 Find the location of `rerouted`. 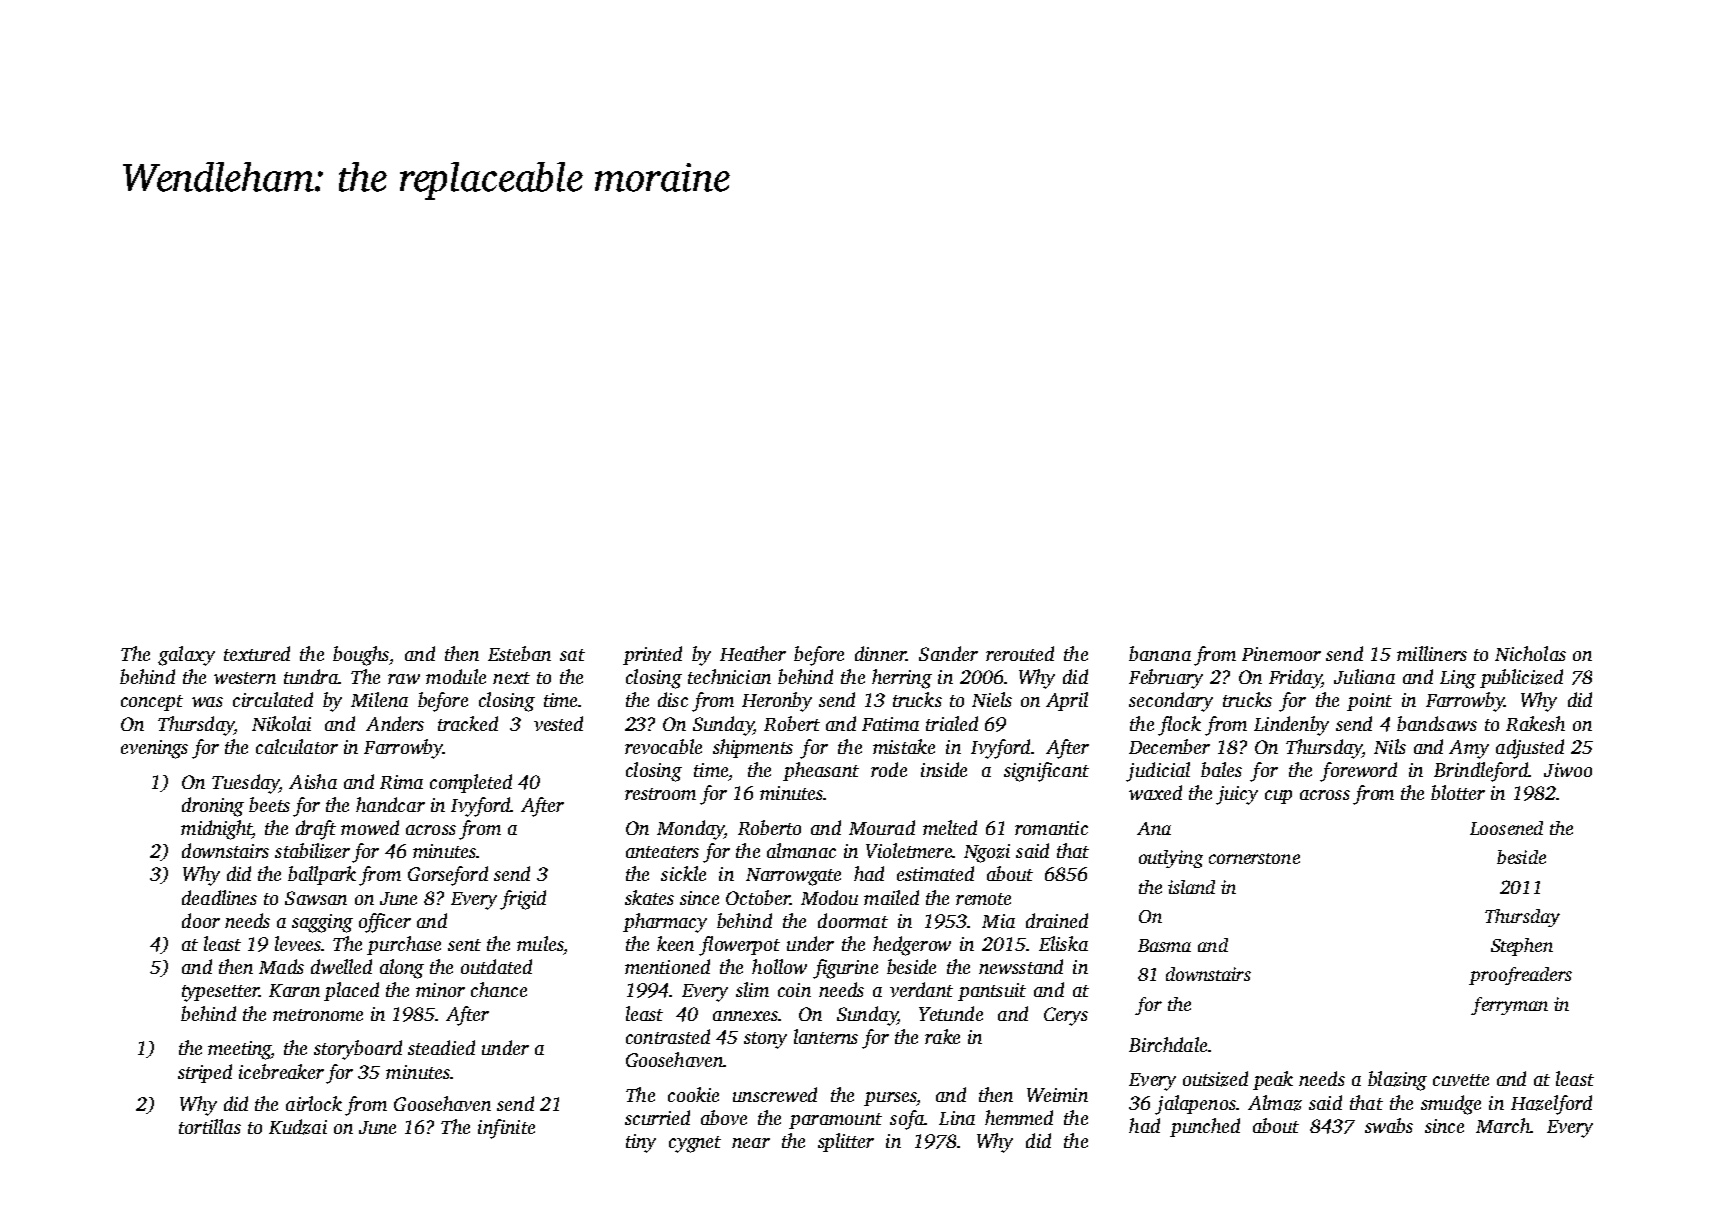

rerouted is located at coordinates (1020, 653).
